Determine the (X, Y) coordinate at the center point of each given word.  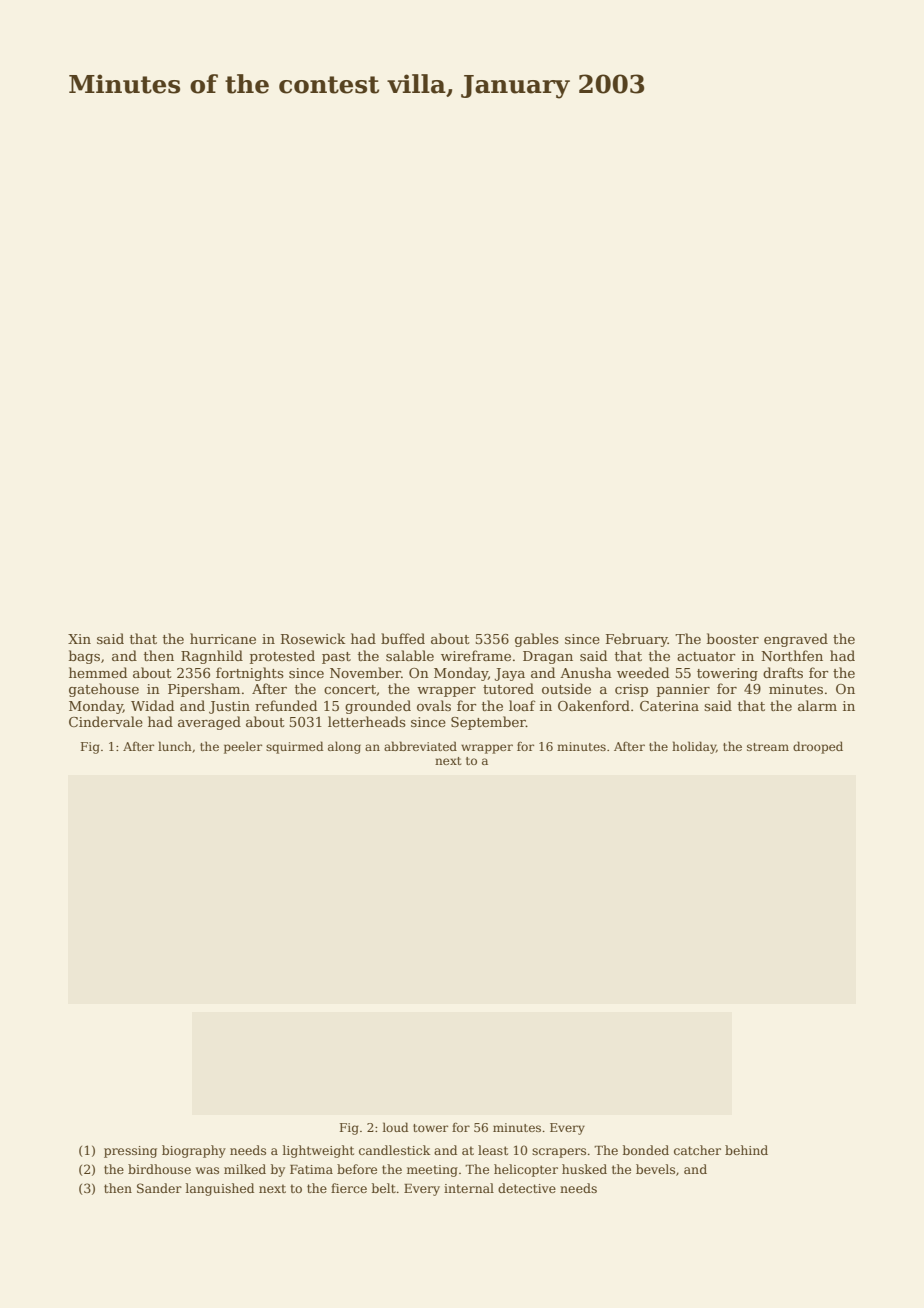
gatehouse (104, 690)
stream (768, 747)
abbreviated (420, 746)
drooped (818, 747)
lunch (175, 746)
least (493, 1150)
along (344, 747)
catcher (697, 1150)
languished (220, 1189)
